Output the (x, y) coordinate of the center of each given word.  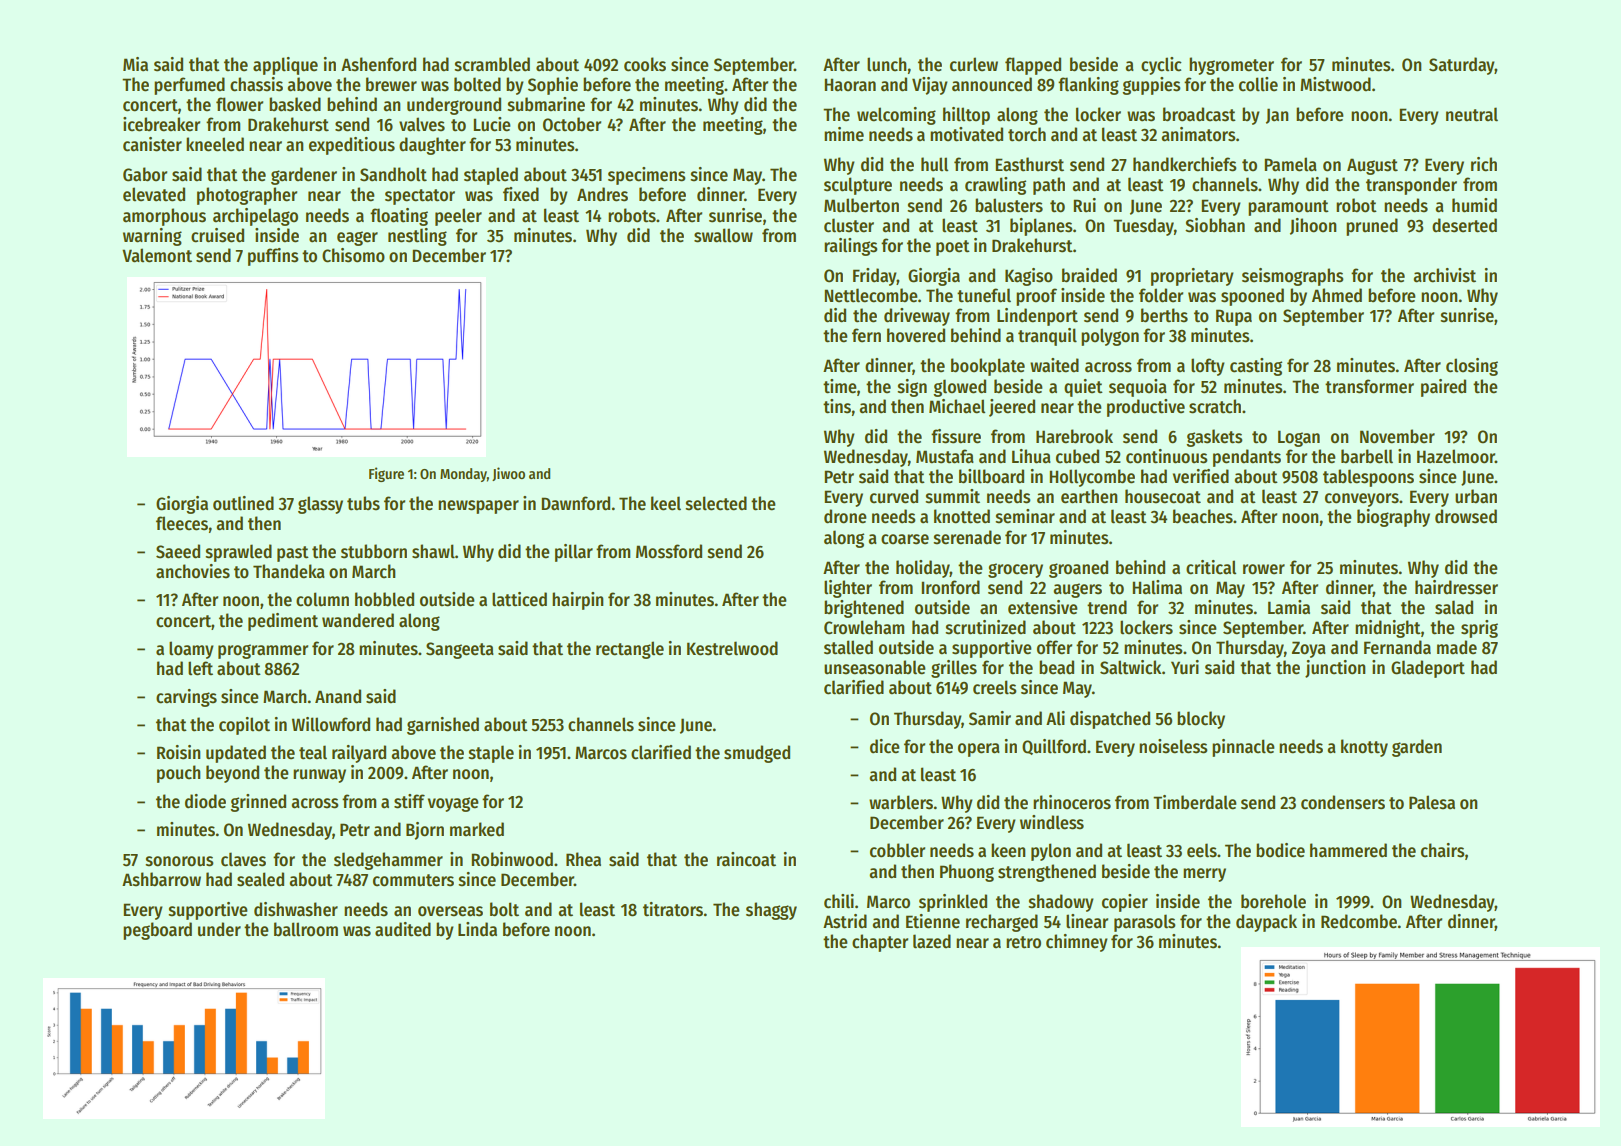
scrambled (492, 64)
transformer (1369, 386)
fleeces (182, 523)
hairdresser (1456, 587)
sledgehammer (388, 861)
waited (1054, 365)
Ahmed (1337, 295)
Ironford (950, 587)
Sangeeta (460, 650)
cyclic (1161, 66)
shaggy (771, 911)
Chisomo (353, 255)
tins (837, 406)
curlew (974, 64)
